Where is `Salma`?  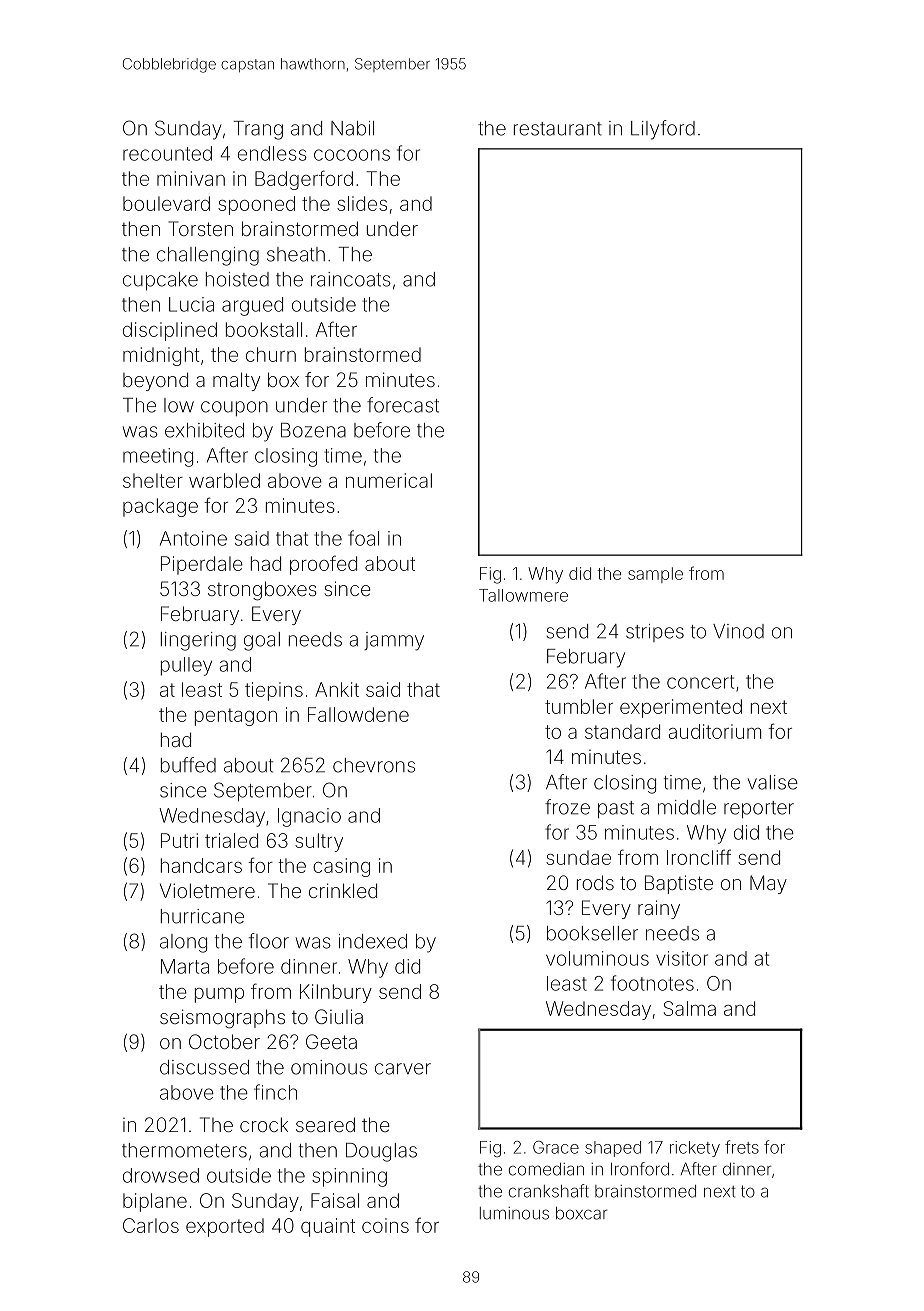
Salma is located at coordinates (690, 1008).
